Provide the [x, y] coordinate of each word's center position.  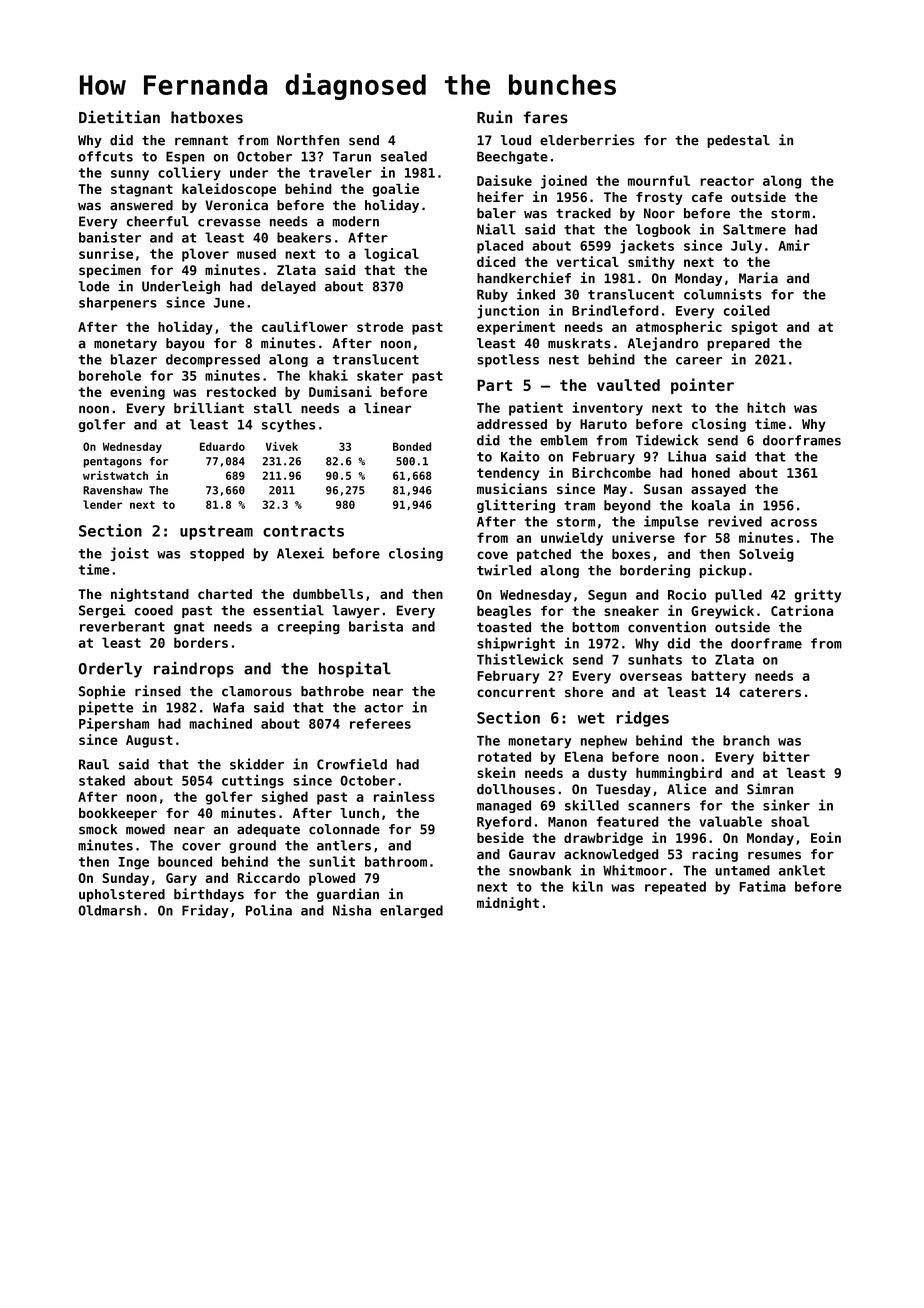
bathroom [396, 861]
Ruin [494, 117]
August [149, 741]
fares [545, 117]
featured [627, 821]
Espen [185, 157]
